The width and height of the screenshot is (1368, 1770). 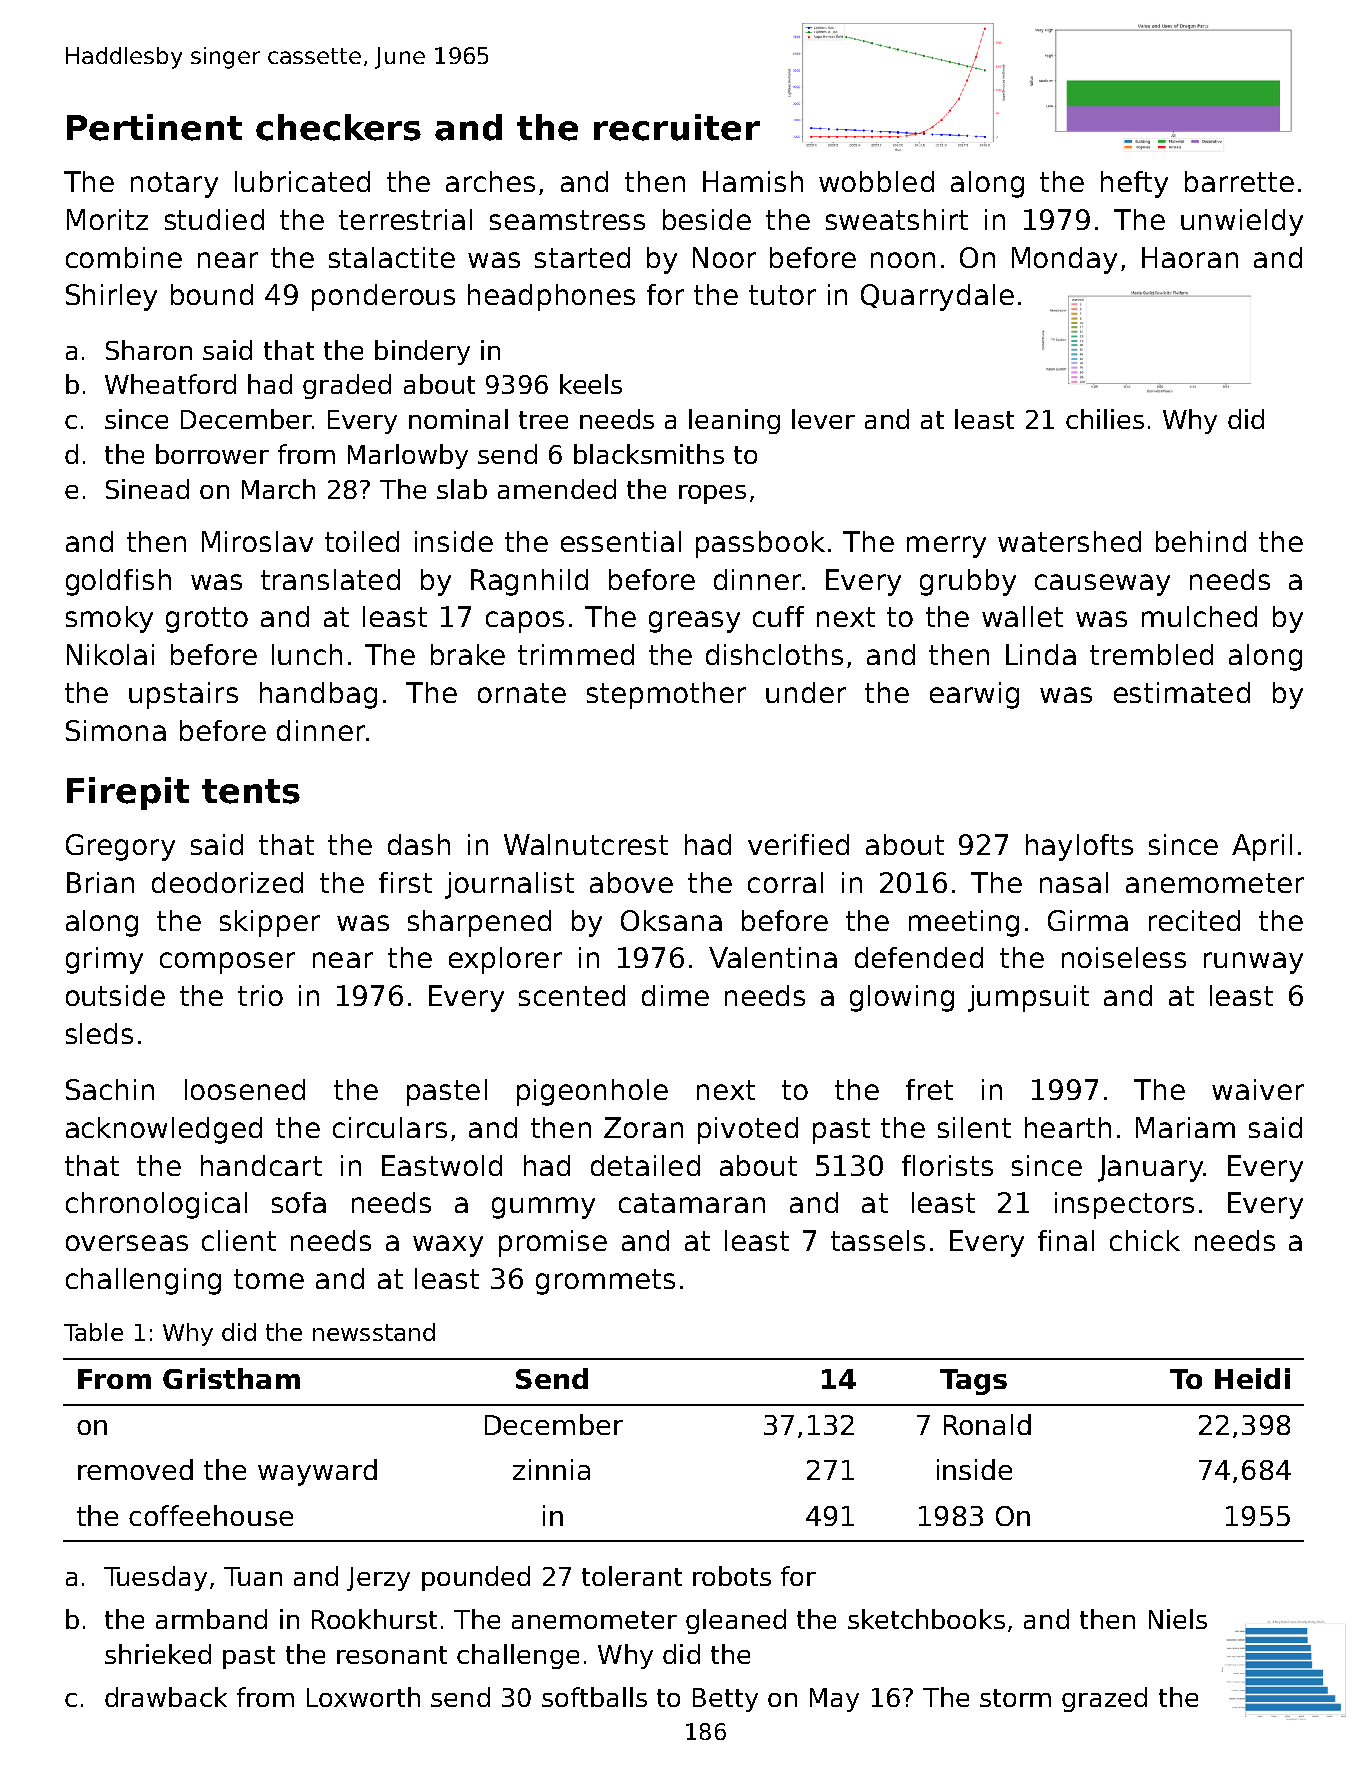 I want to click on trio, so click(x=260, y=995).
